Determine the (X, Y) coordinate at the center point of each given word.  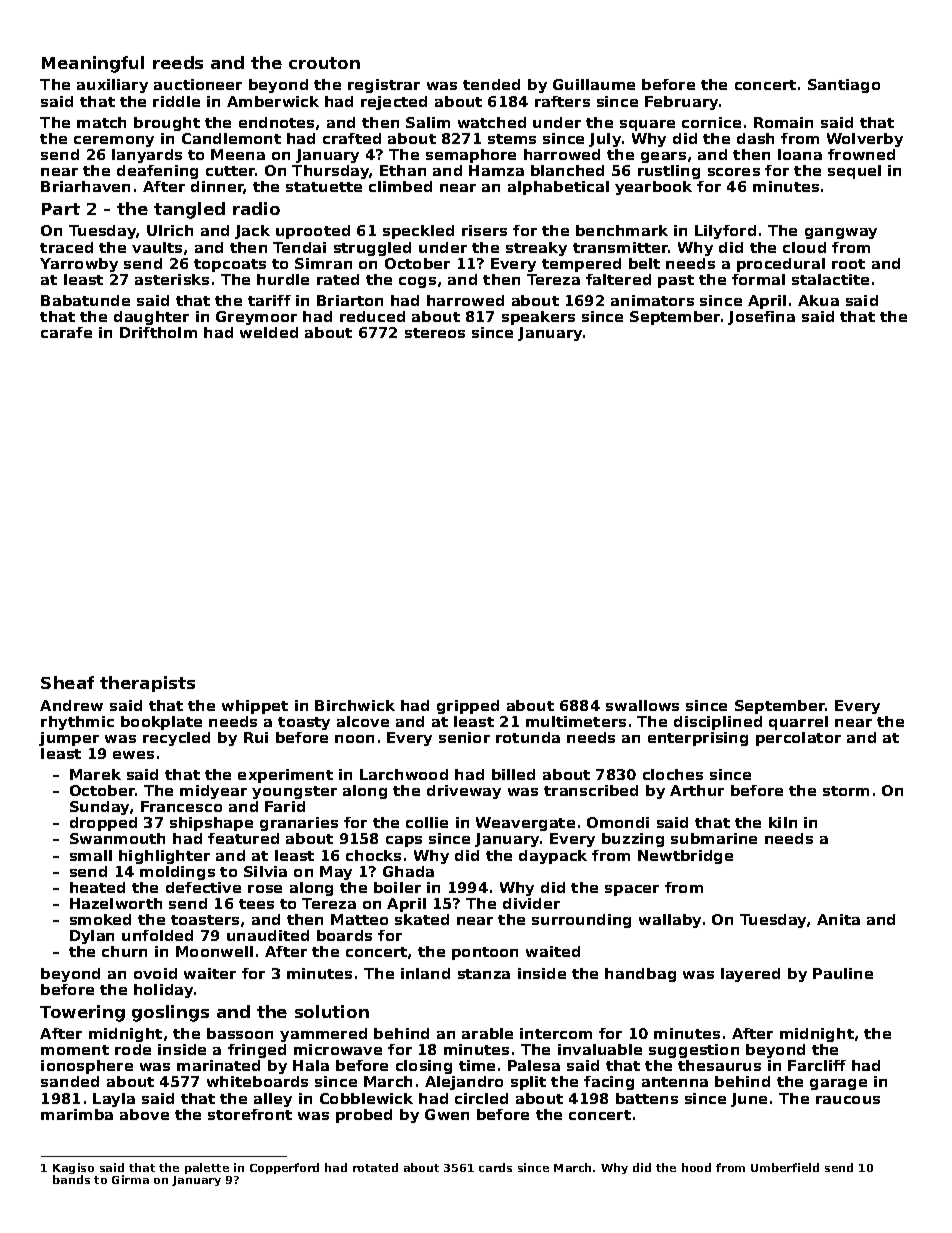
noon (354, 739)
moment (75, 1050)
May (336, 873)
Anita (838, 919)
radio (256, 208)
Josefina (761, 318)
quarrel (798, 723)
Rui (256, 737)
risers (484, 230)
